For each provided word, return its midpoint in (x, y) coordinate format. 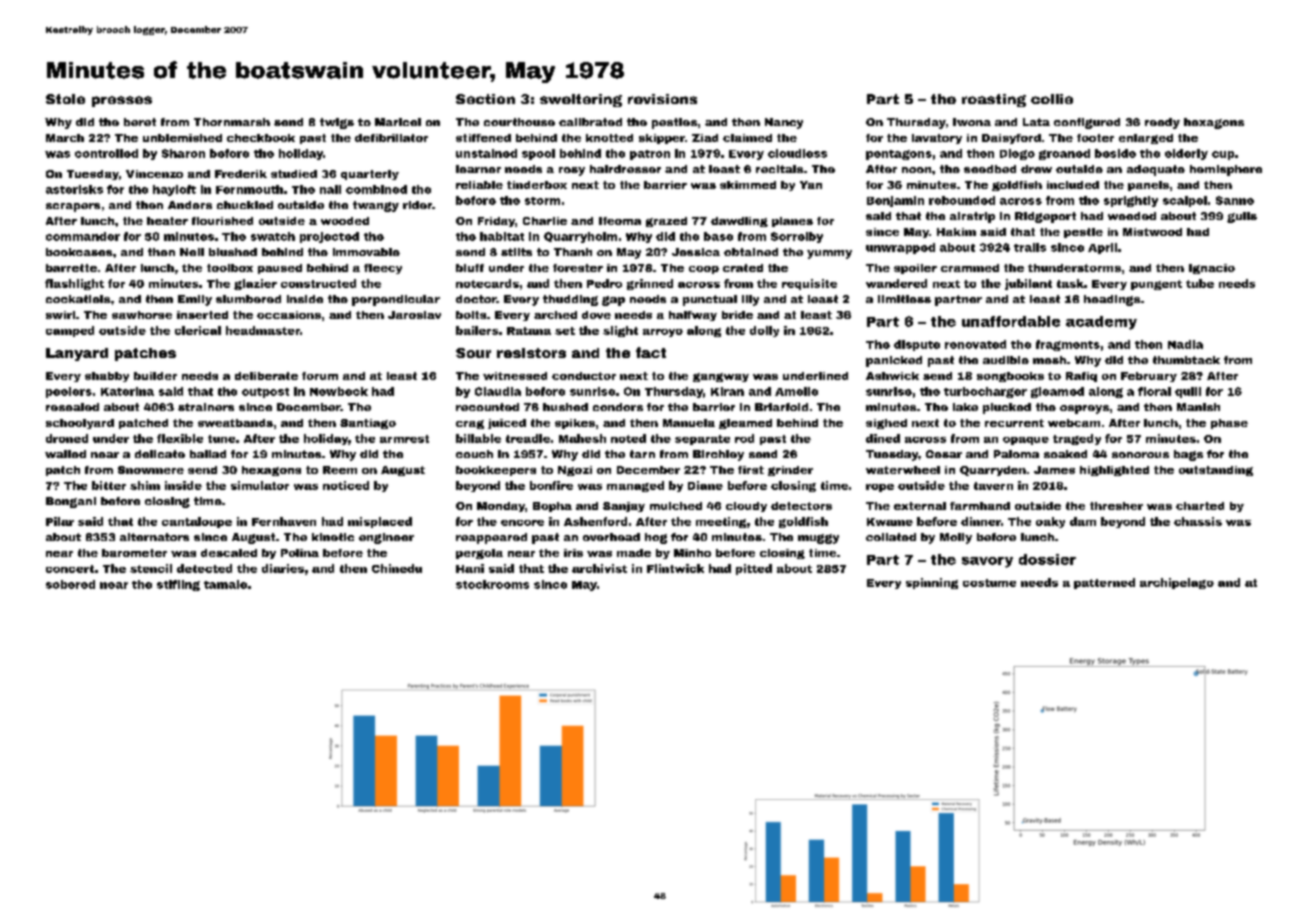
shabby (107, 377)
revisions (662, 99)
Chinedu (397, 568)
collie (1052, 99)
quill (1188, 392)
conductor (584, 376)
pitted (754, 569)
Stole (65, 99)
